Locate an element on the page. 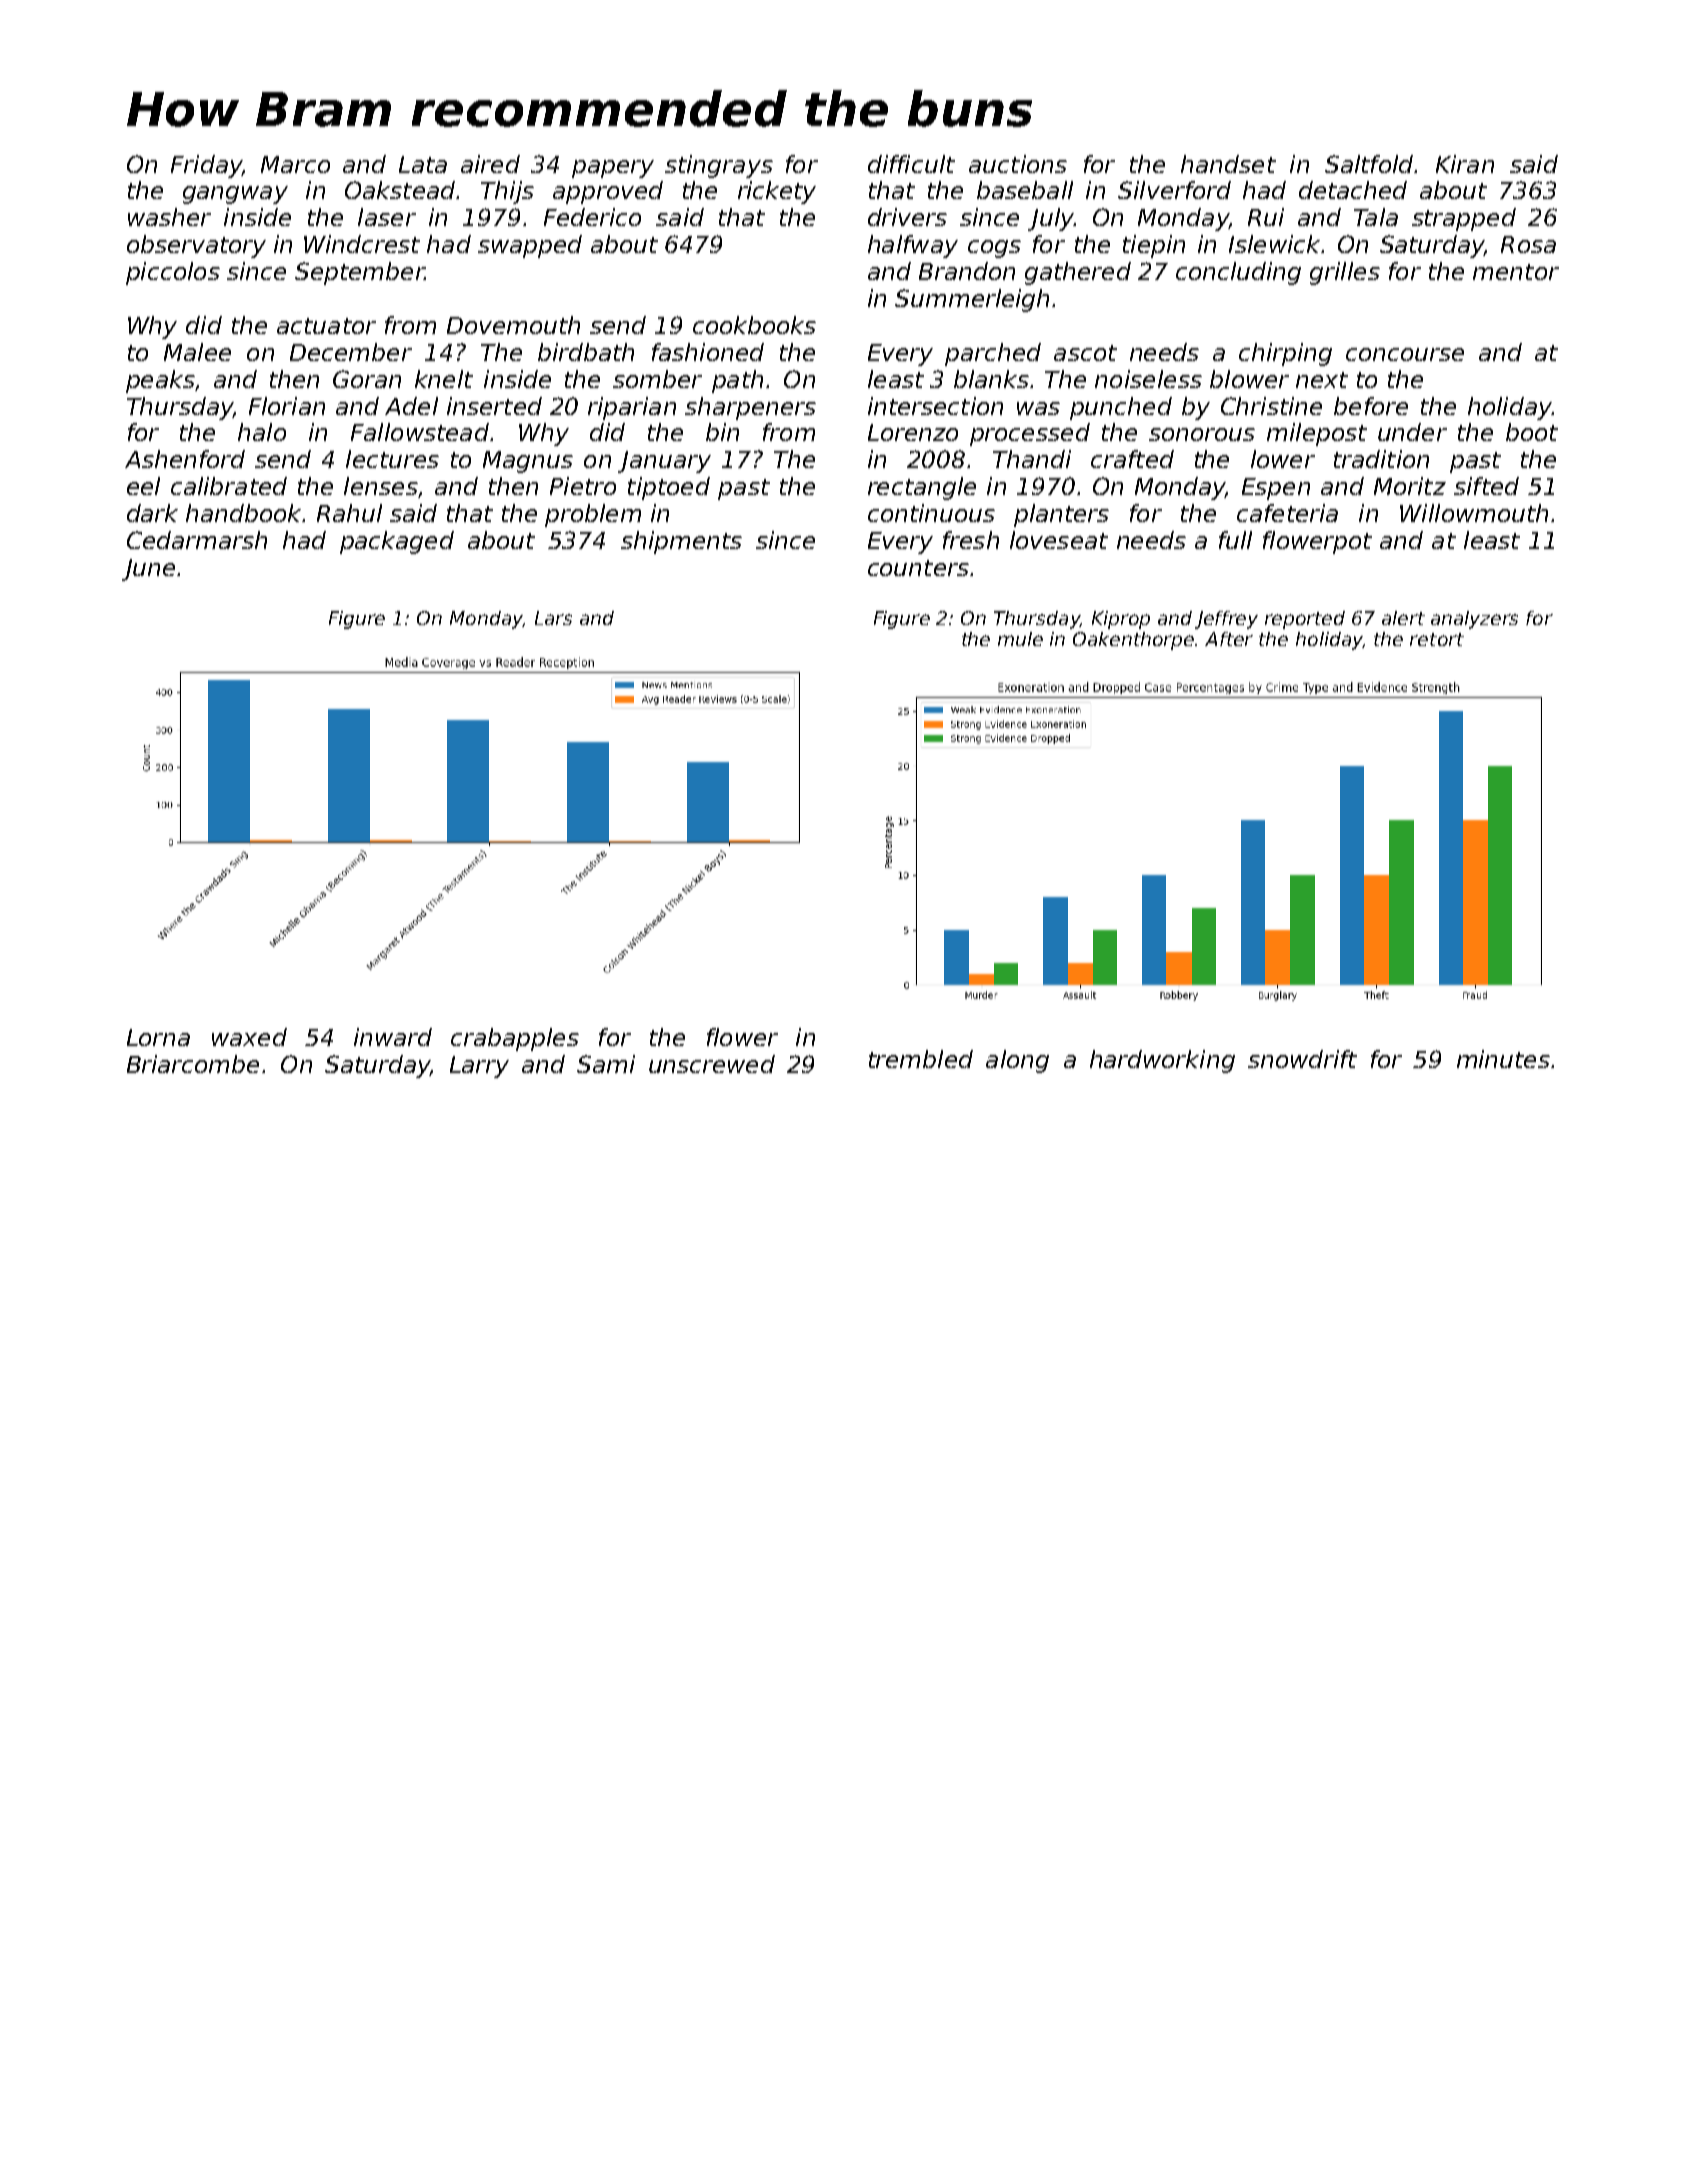 The image size is (1683, 2178). mule is located at coordinates (1020, 639).
